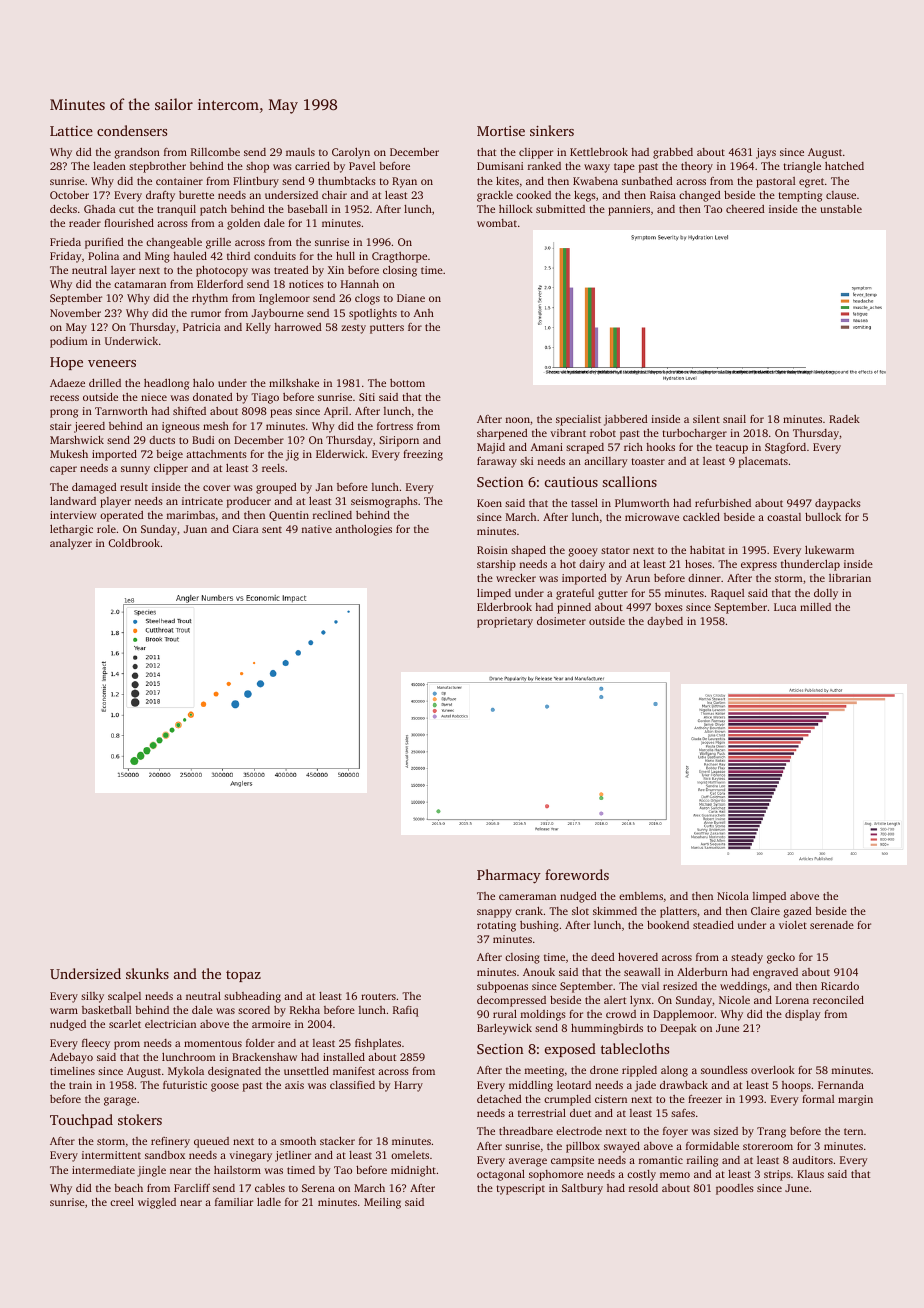 The width and height of the image is (924, 1308). Describe the element at coordinates (841, 209) in the image. I see `unstable` at that location.
